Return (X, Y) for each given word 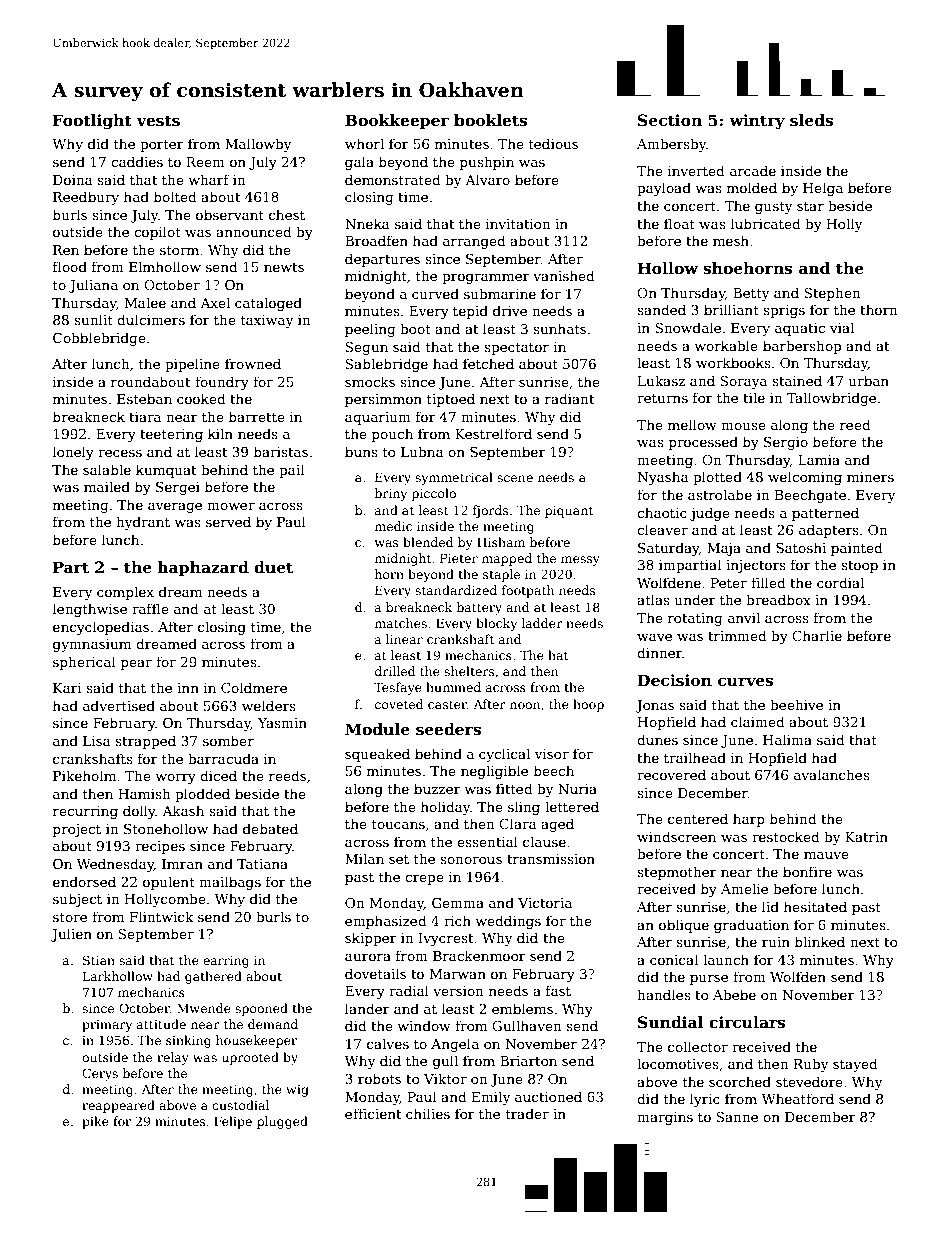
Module (377, 729)
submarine (500, 293)
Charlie (817, 635)
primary (107, 1026)
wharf (209, 179)
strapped (145, 742)
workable (726, 345)
